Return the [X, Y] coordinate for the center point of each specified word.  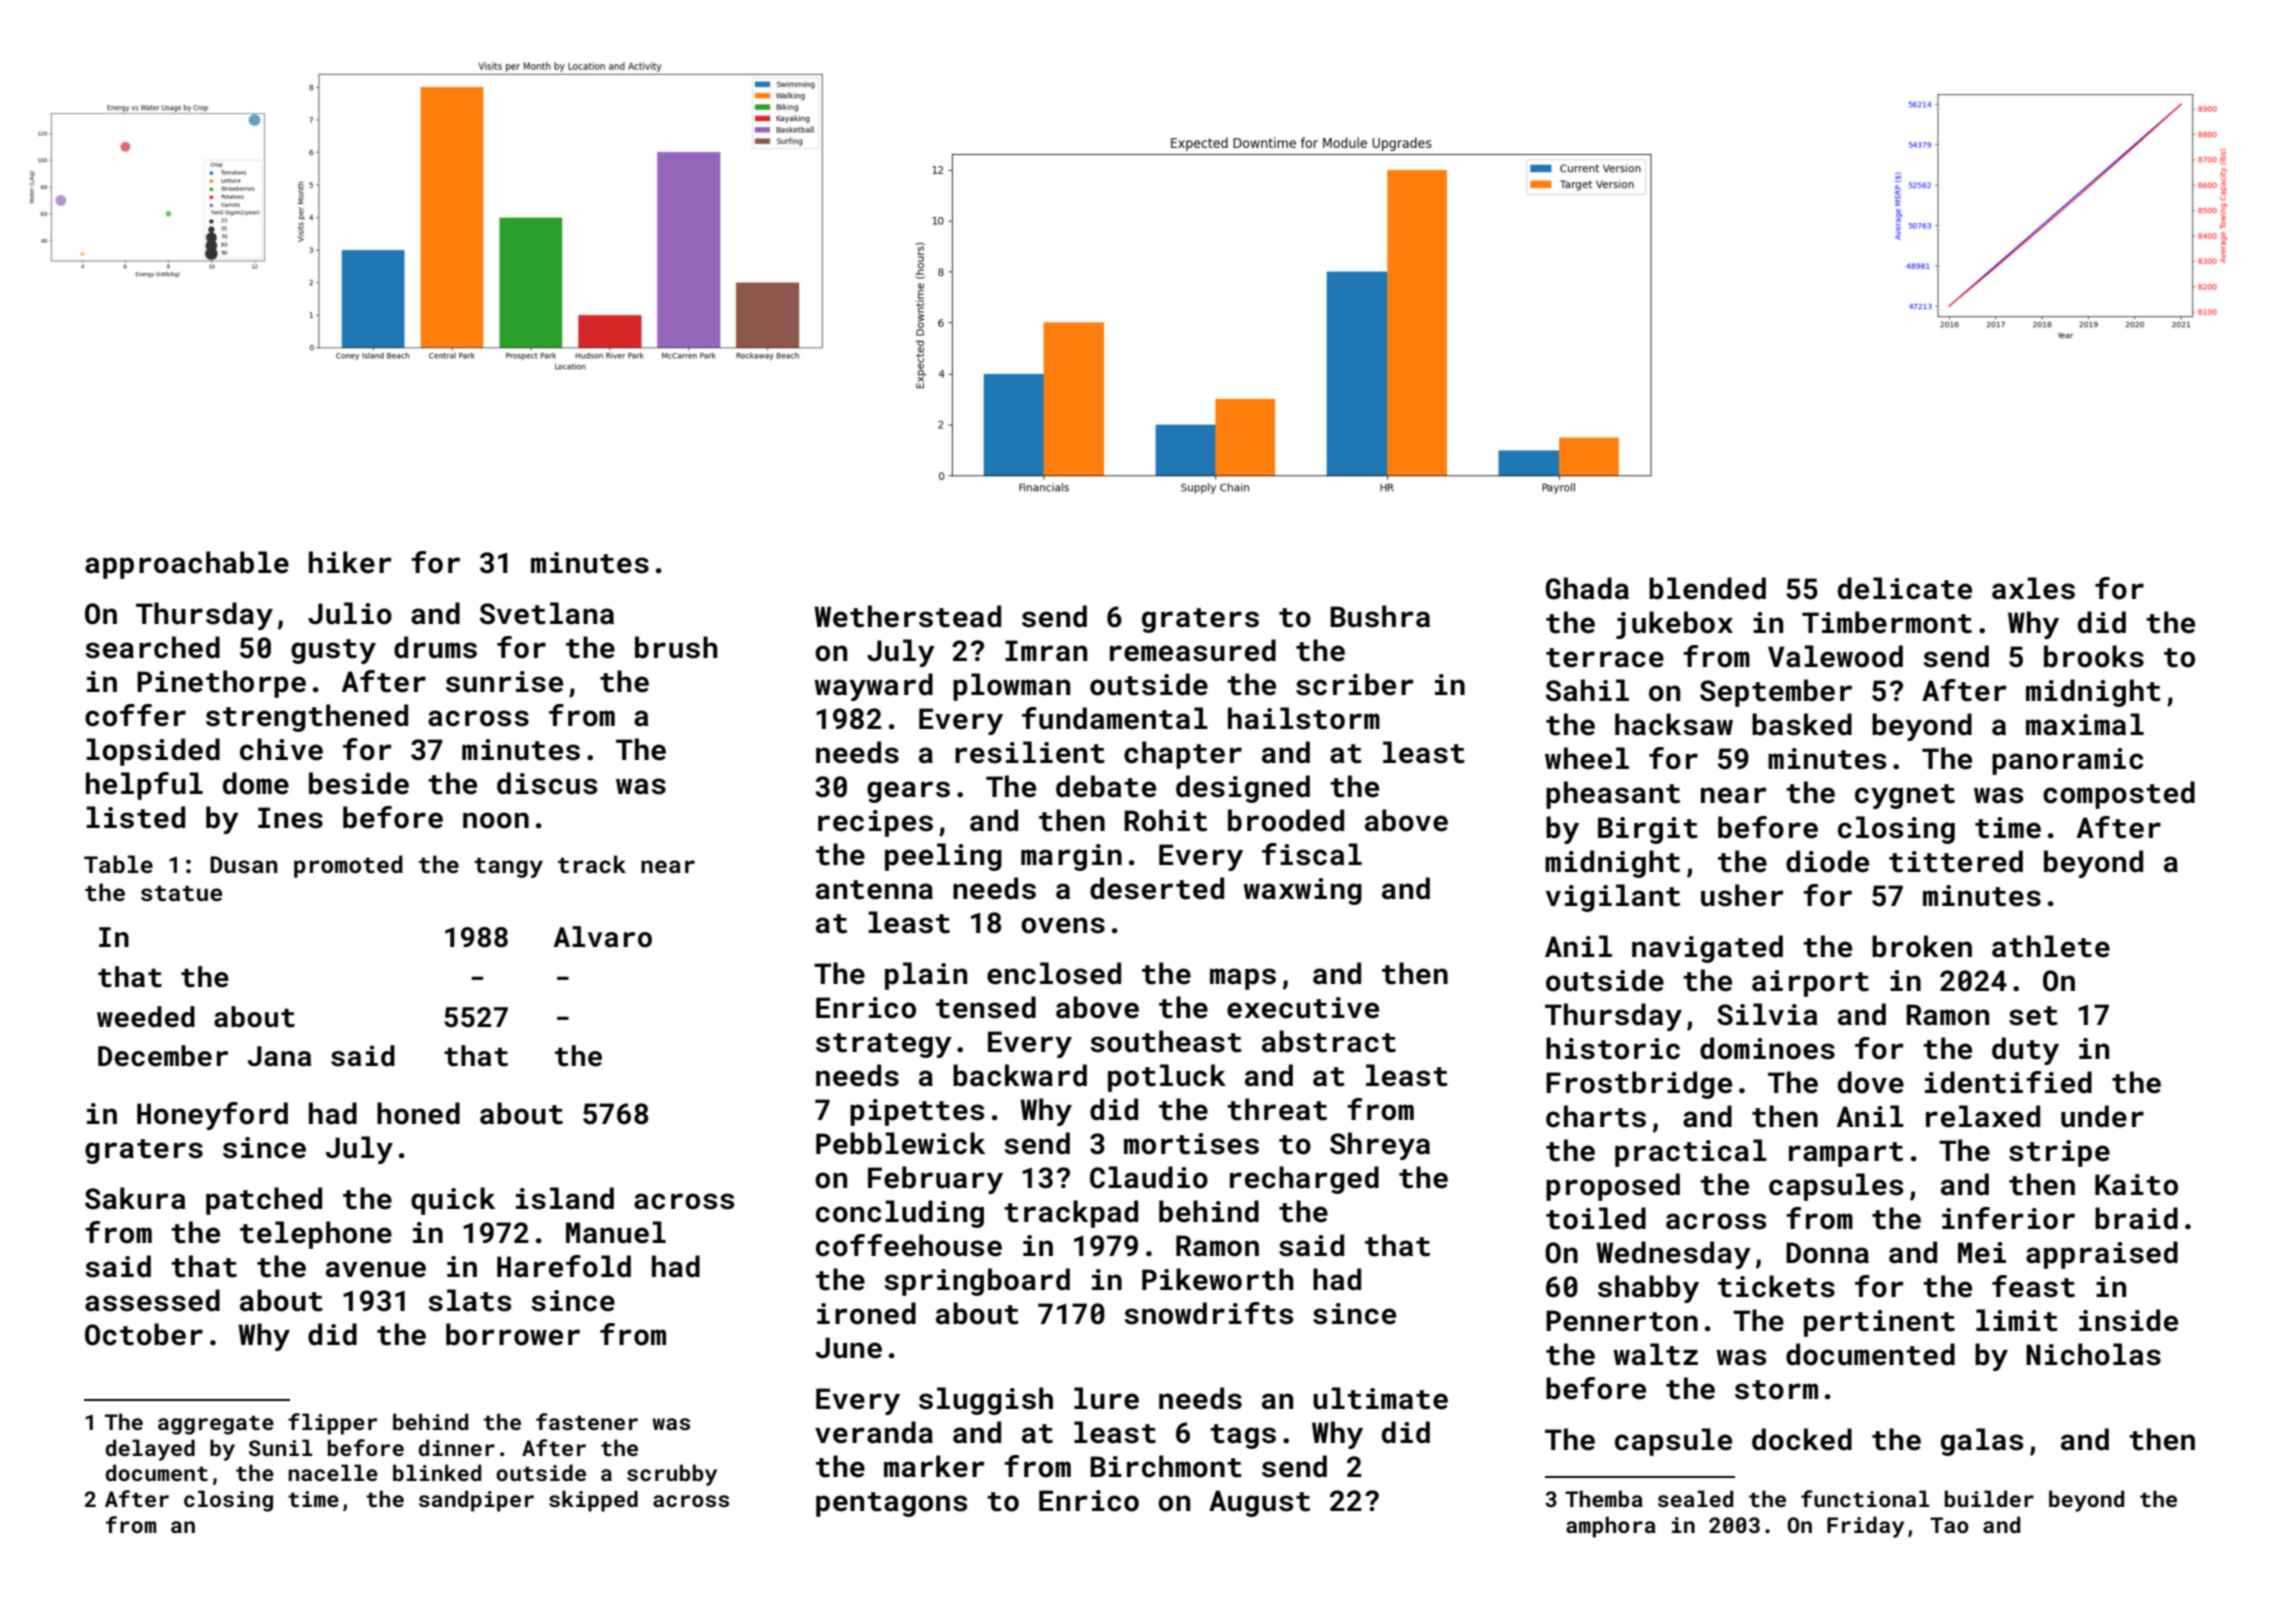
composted [2119, 795]
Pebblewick [900, 1143]
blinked [437, 1472]
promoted [348, 866]
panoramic [2067, 761]
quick [453, 1201]
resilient [1030, 752]
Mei [1982, 1253]
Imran [1046, 651]
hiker [350, 562]
